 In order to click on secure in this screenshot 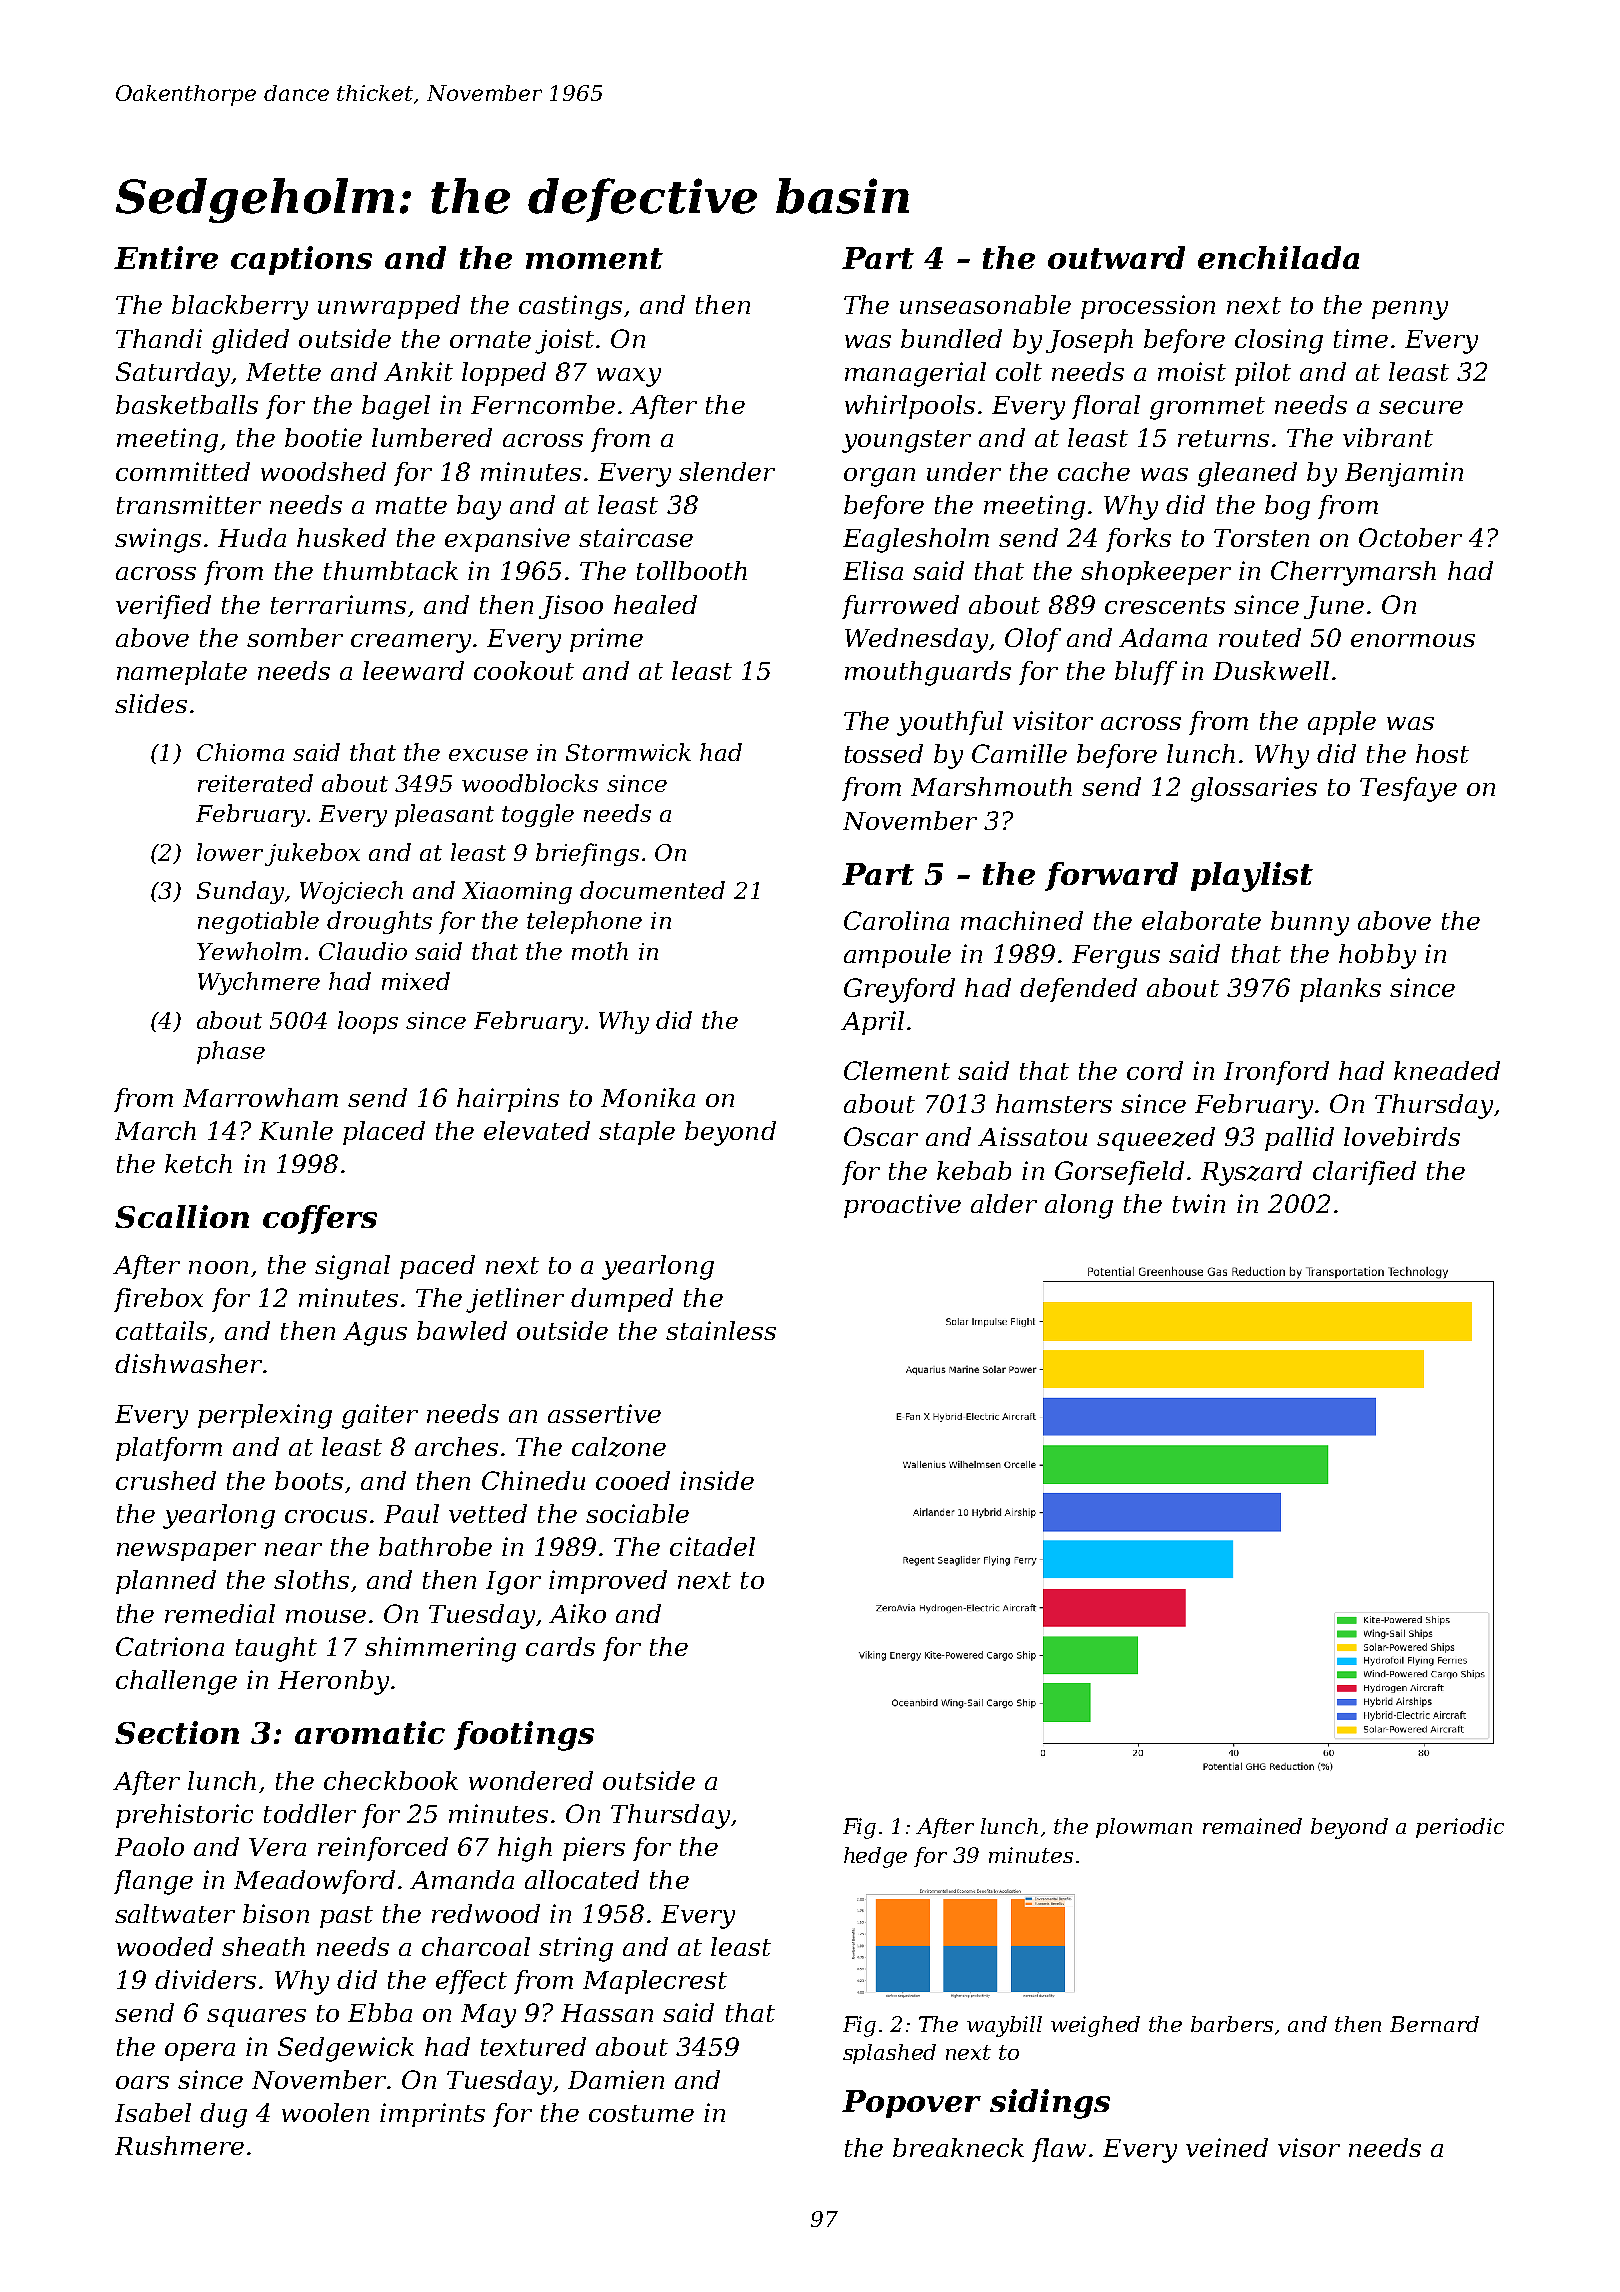, I will do `click(1421, 407)`.
